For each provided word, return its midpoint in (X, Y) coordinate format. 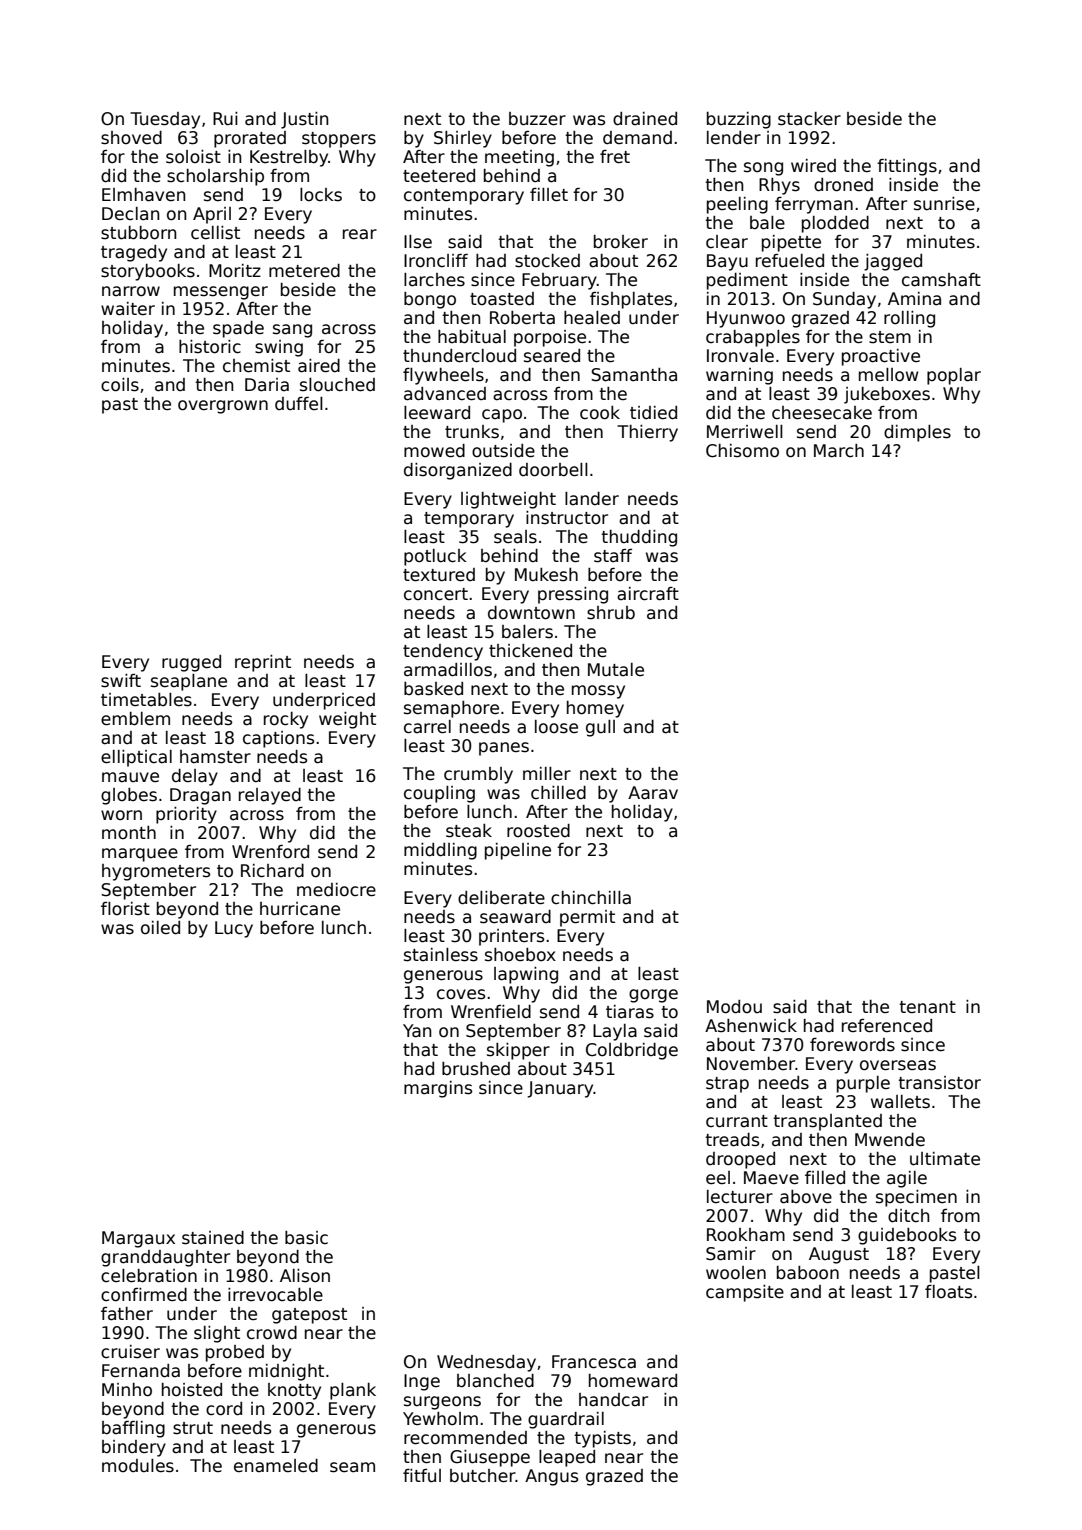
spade (238, 329)
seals (515, 537)
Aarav (653, 793)
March (839, 451)
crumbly (478, 775)
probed (235, 1353)
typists (602, 1439)
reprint (263, 663)
